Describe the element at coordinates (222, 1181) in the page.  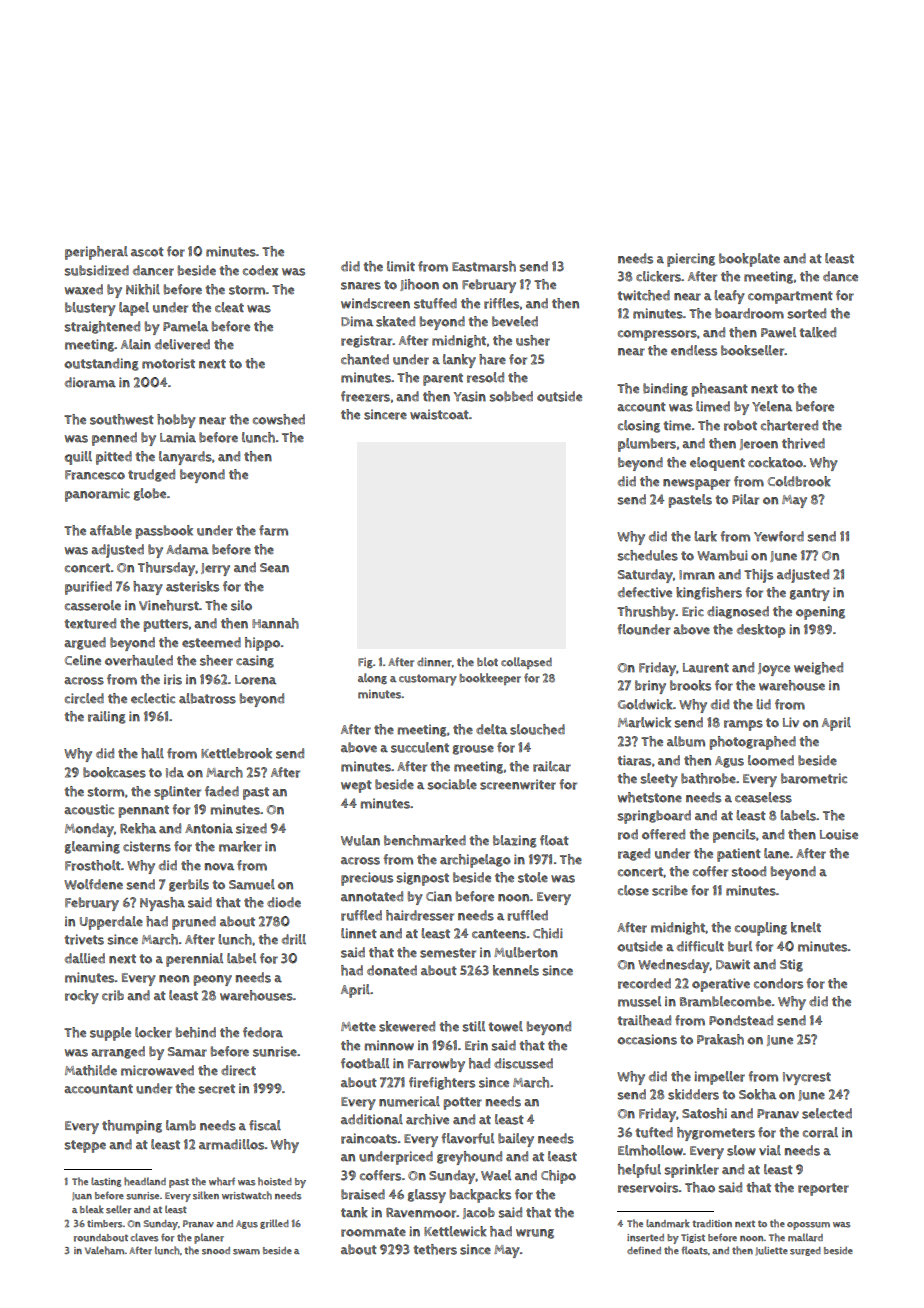
I see `wharf` at that location.
